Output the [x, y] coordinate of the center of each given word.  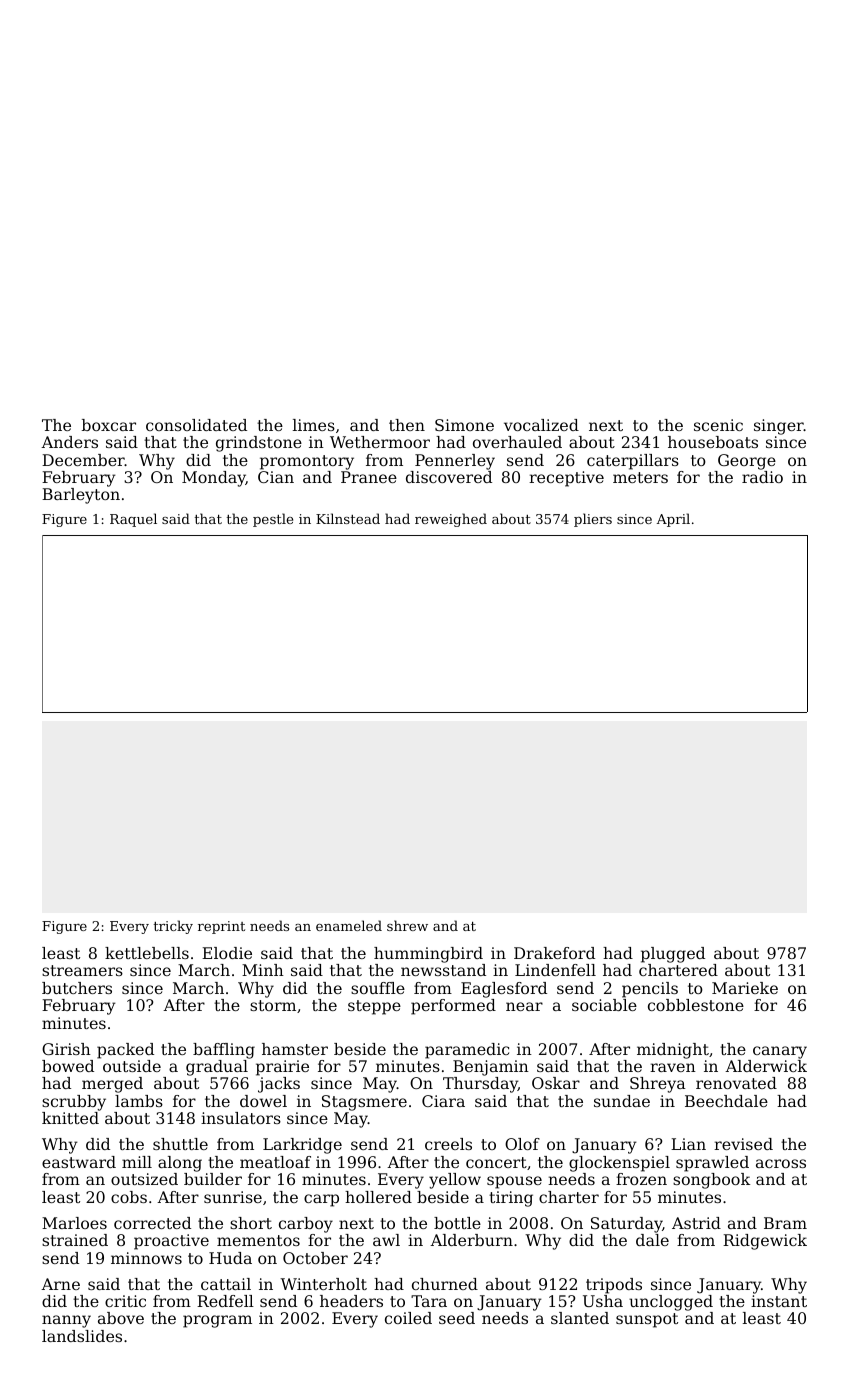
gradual [217, 1068]
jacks [279, 1085]
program [217, 1321]
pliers [593, 520]
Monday [214, 479]
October [315, 1258]
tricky [173, 927]
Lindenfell [555, 970]
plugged [673, 955]
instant [779, 1301]
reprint [221, 927]
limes [314, 425]
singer [779, 427]
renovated [736, 1083]
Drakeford [554, 953]
